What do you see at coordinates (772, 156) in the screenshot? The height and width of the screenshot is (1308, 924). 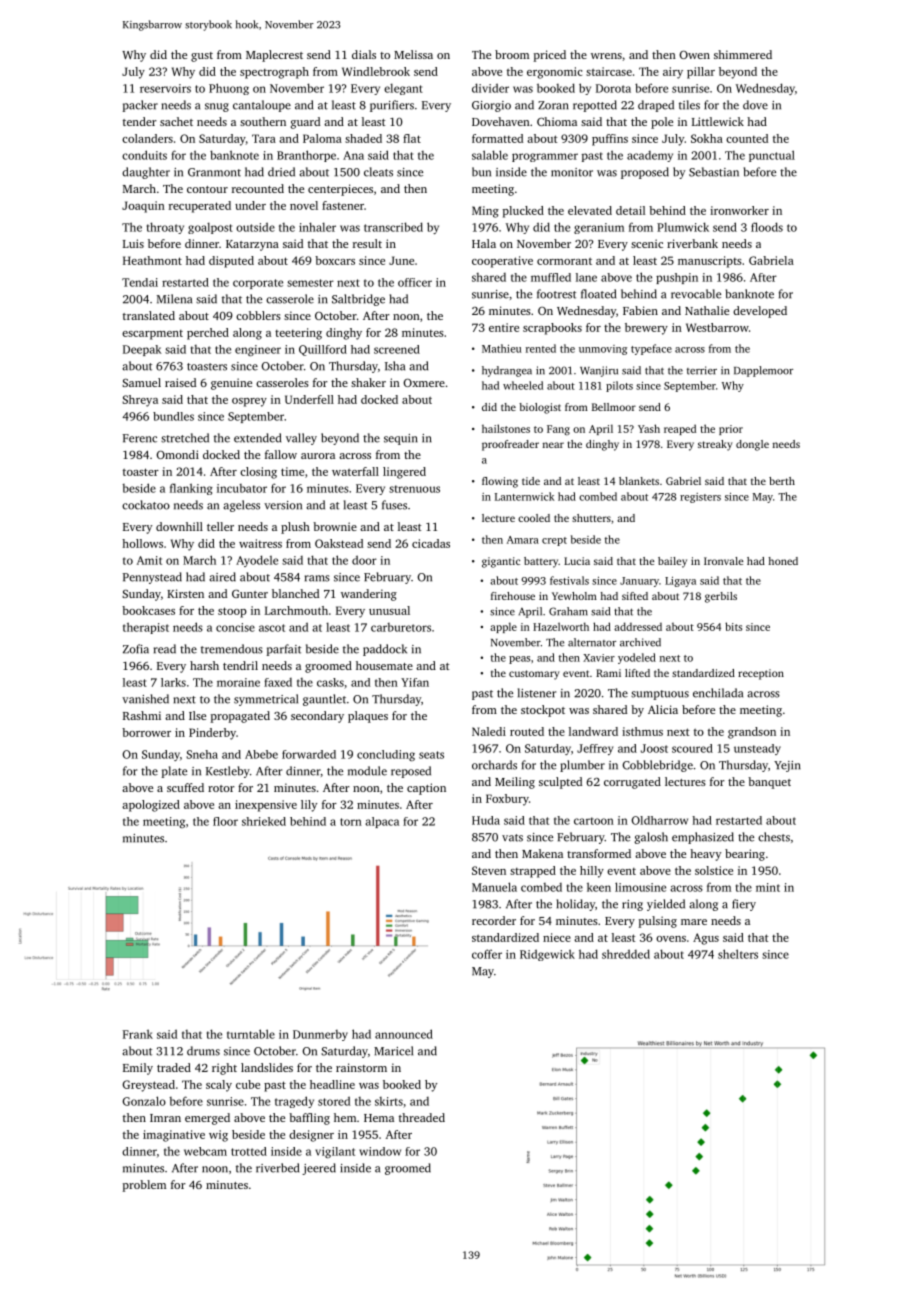 I see `punctual` at bounding box center [772, 156].
